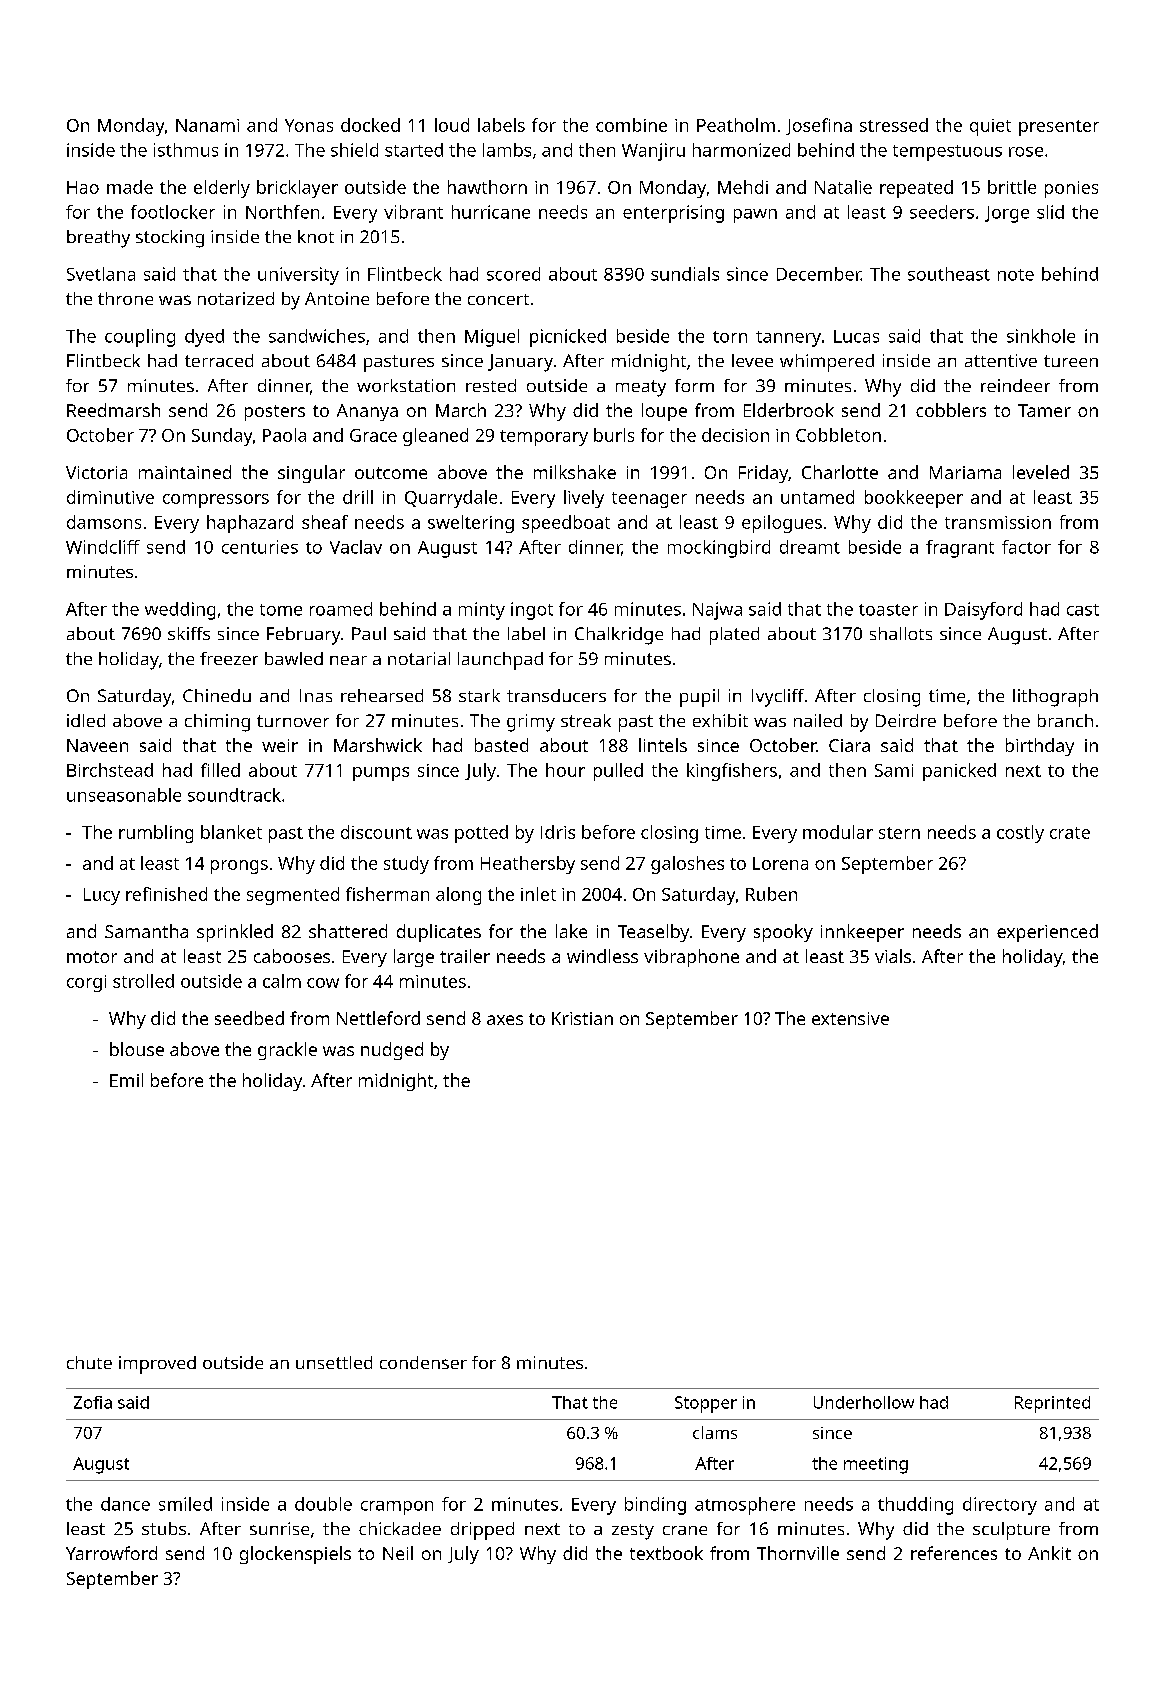  I want to click on Lucas, so click(856, 336).
